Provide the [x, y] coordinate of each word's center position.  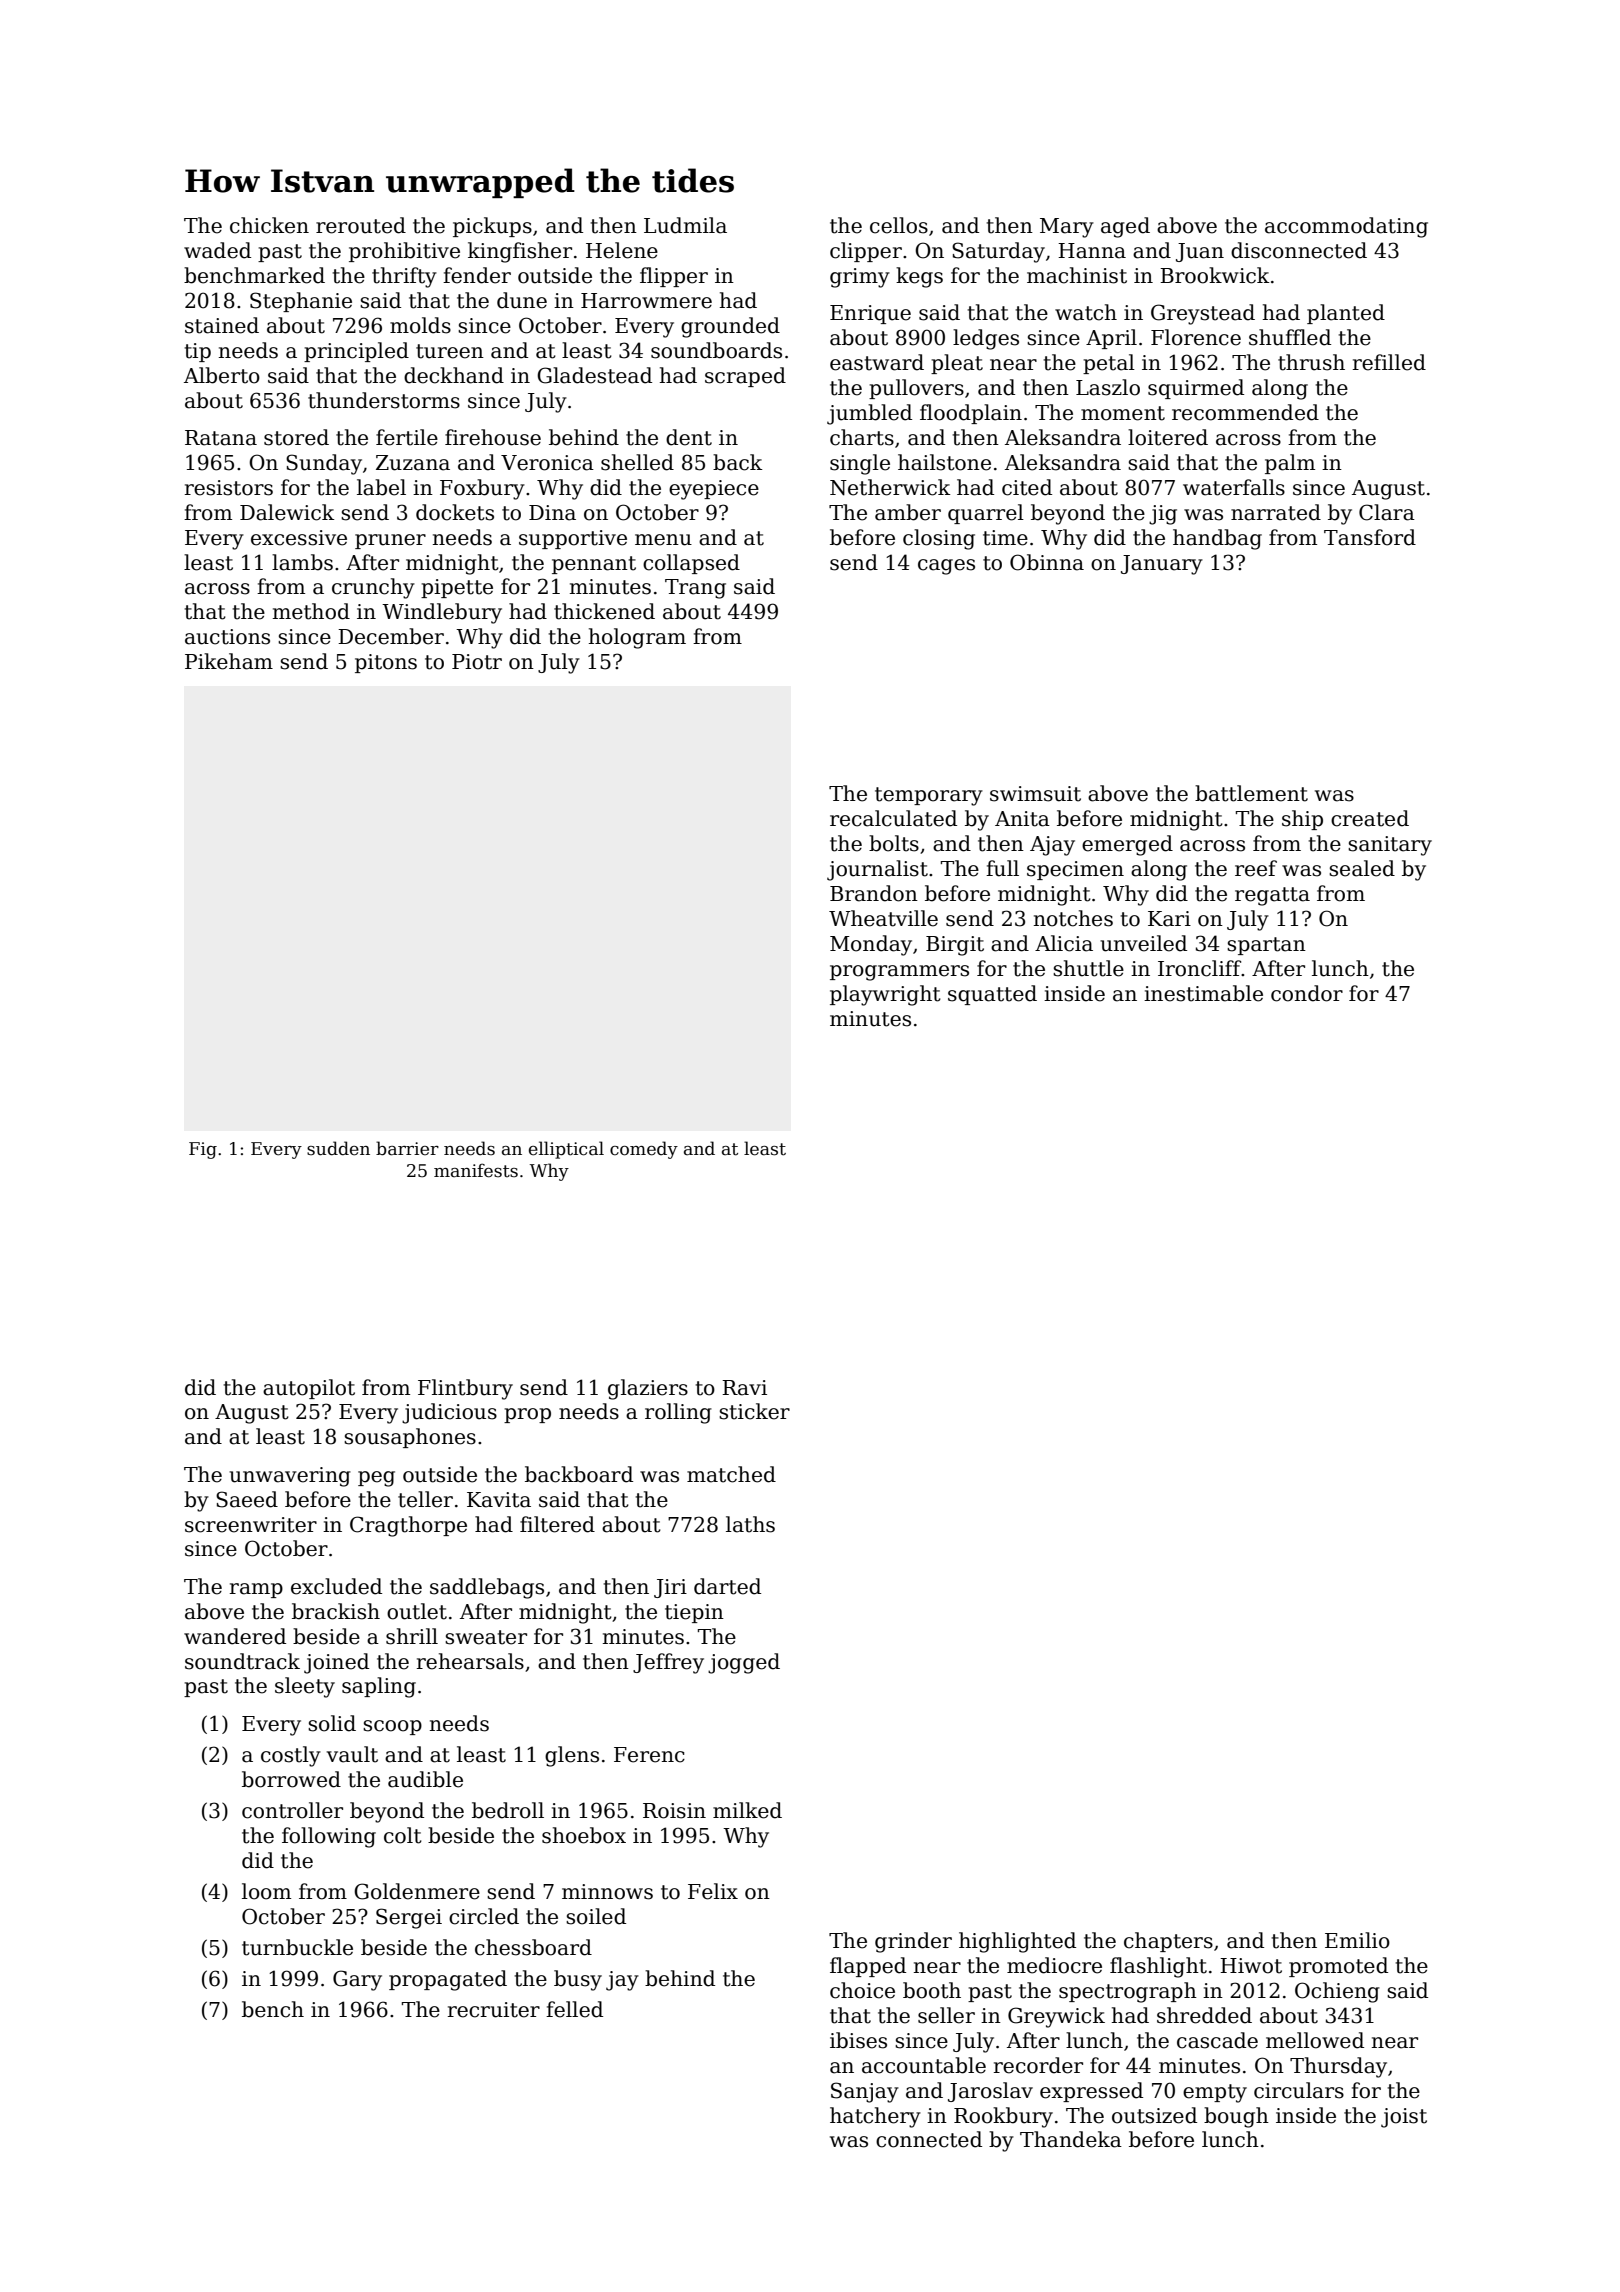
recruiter [494, 2010]
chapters [1168, 1942]
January [1162, 565]
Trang [695, 589]
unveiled [1143, 943]
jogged [744, 1663]
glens [572, 1756]
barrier [407, 1148]
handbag [1217, 539]
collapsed [691, 564]
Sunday [324, 464]
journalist [877, 870]
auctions [227, 637]
